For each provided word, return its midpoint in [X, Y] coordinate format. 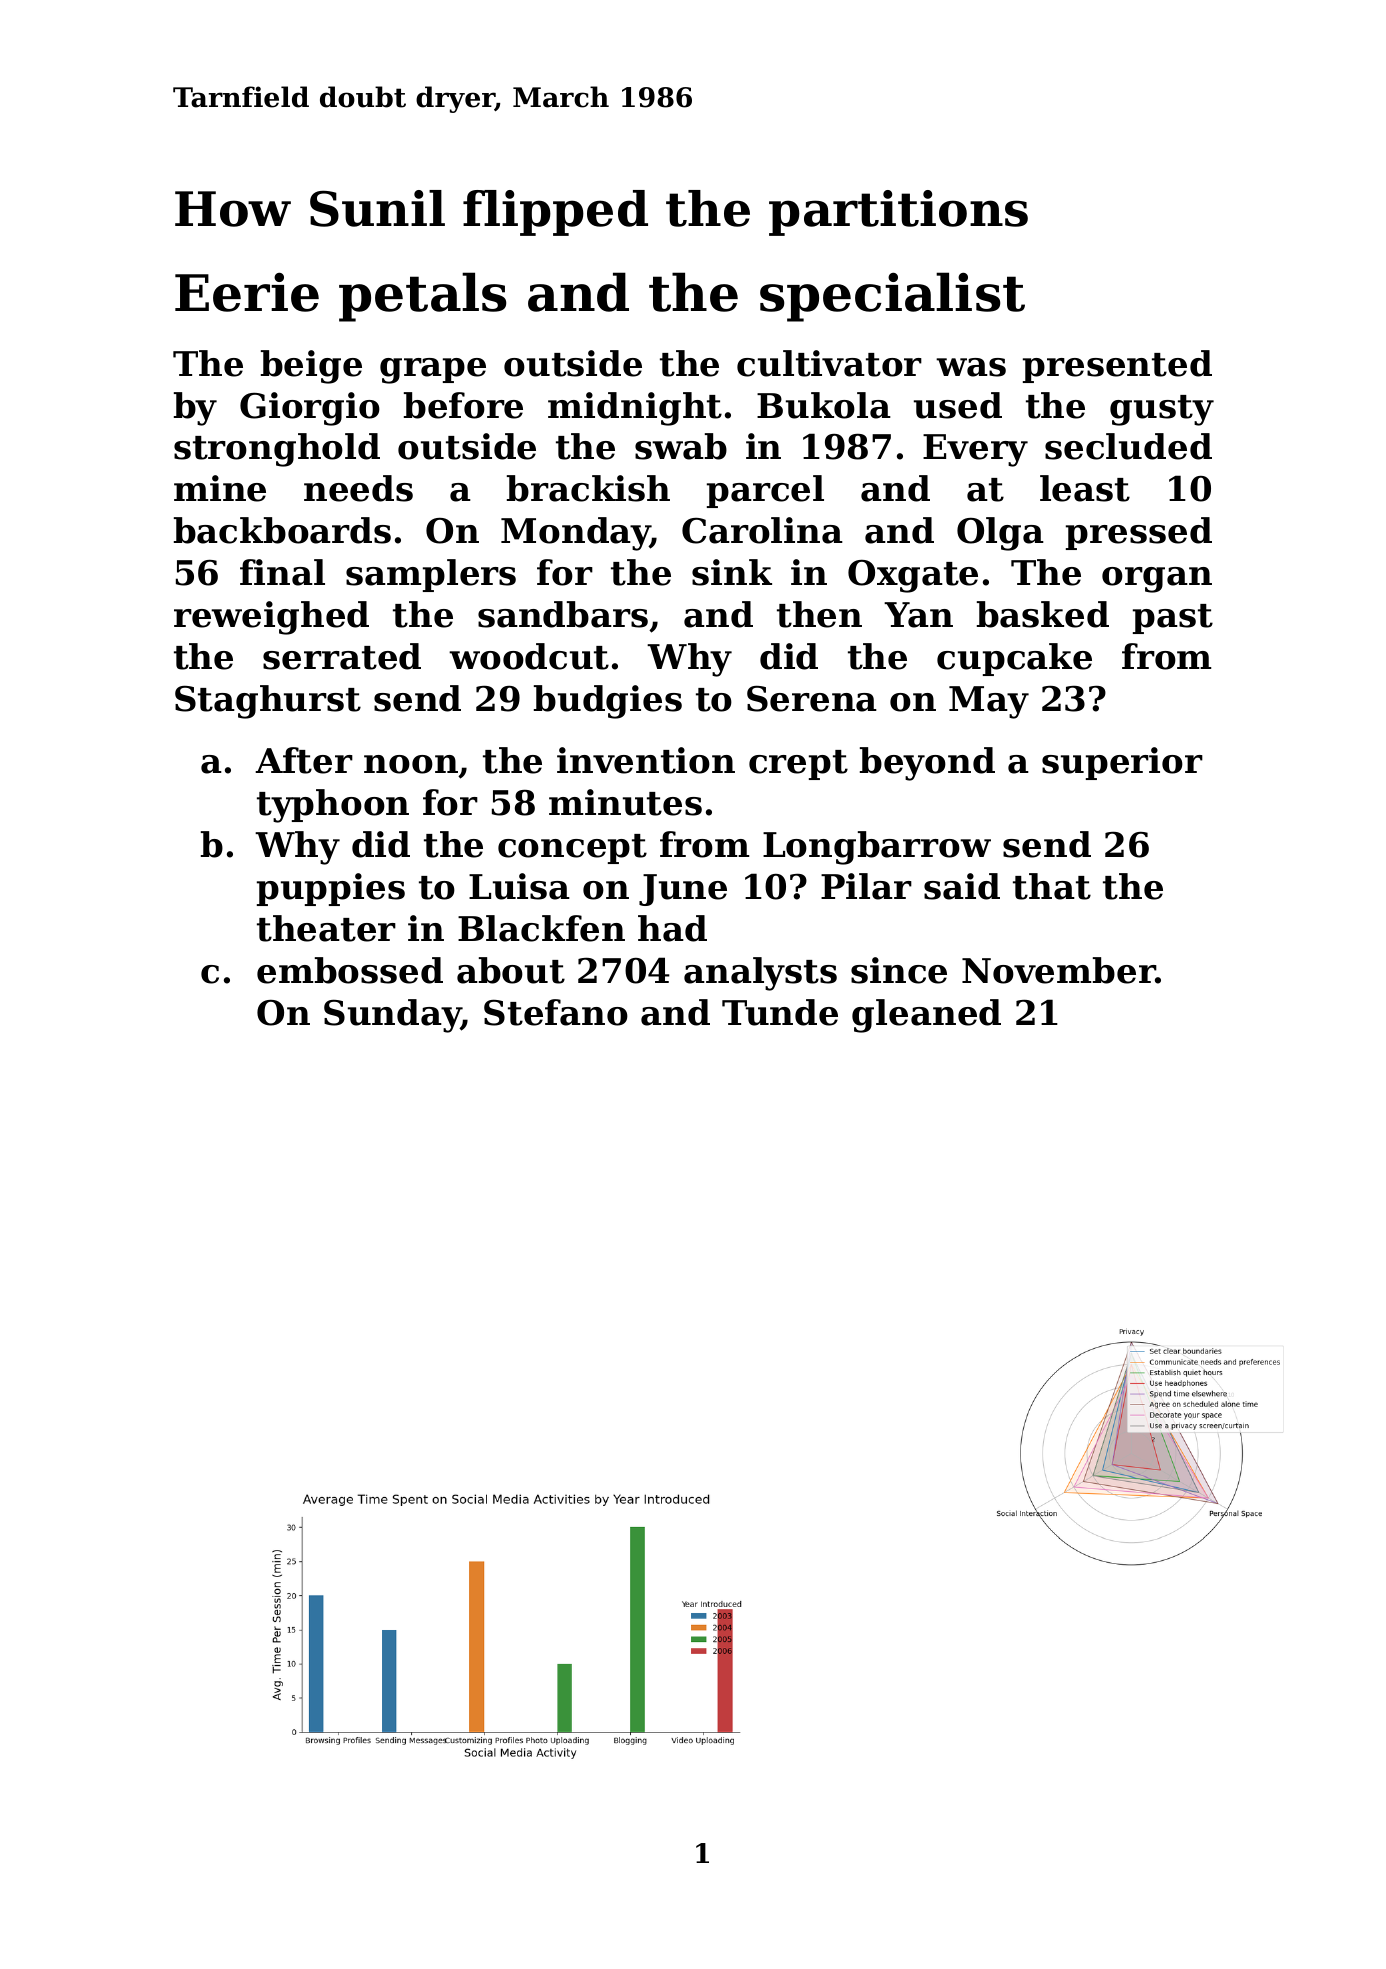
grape [433, 371]
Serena [812, 698]
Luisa [519, 886]
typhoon [333, 806]
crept [798, 765]
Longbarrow [877, 848]
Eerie [247, 292]
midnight [635, 409]
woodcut [529, 656]
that [1052, 886]
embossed [350, 970]
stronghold [277, 450]
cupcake [1014, 659]
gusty [1162, 410]
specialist [892, 297]
